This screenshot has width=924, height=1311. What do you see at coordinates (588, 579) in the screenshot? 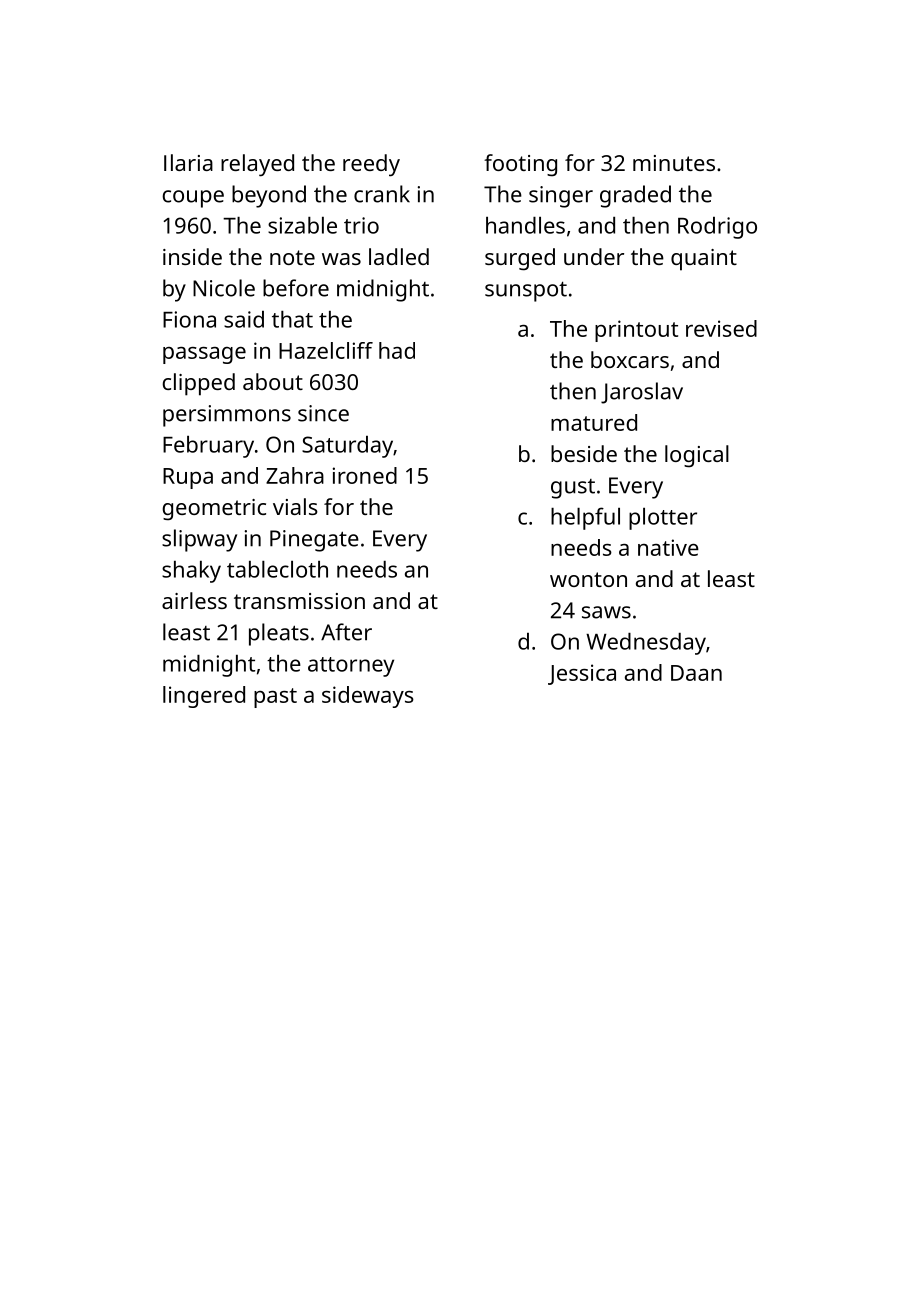
I see `wonton` at bounding box center [588, 579].
